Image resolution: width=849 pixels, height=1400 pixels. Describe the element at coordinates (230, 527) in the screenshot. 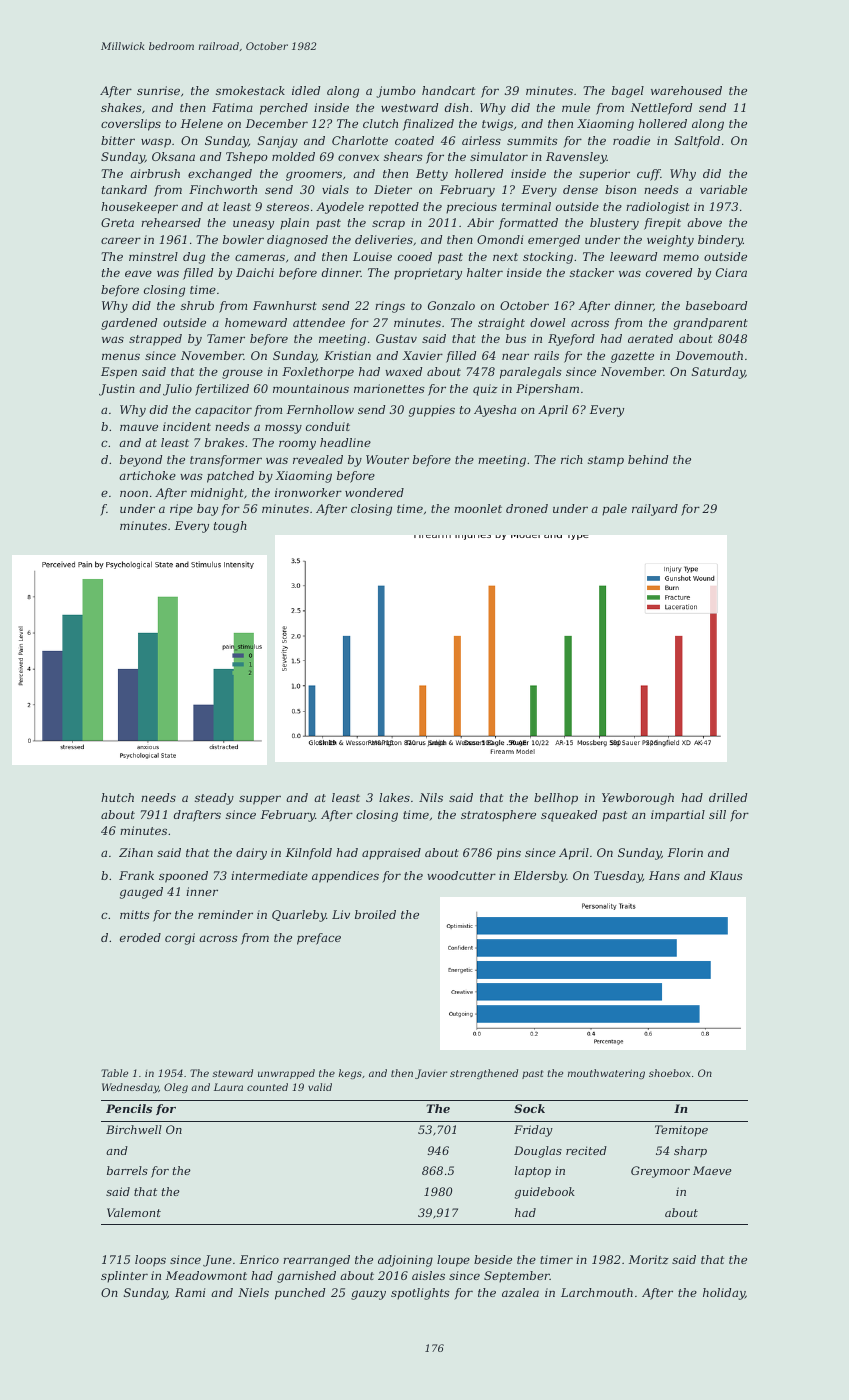

I see `tough` at that location.
